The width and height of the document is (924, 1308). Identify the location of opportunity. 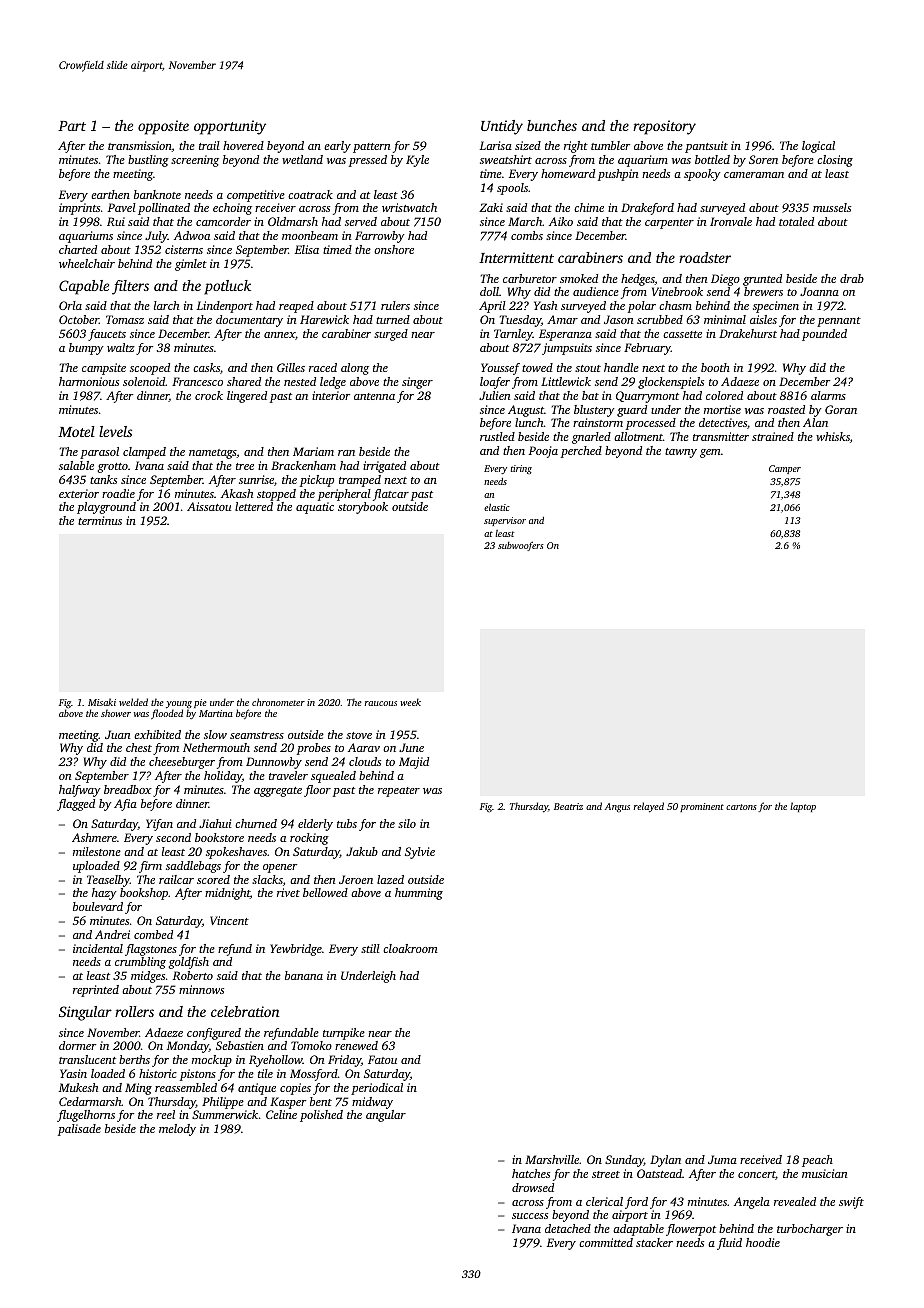
(230, 127).
